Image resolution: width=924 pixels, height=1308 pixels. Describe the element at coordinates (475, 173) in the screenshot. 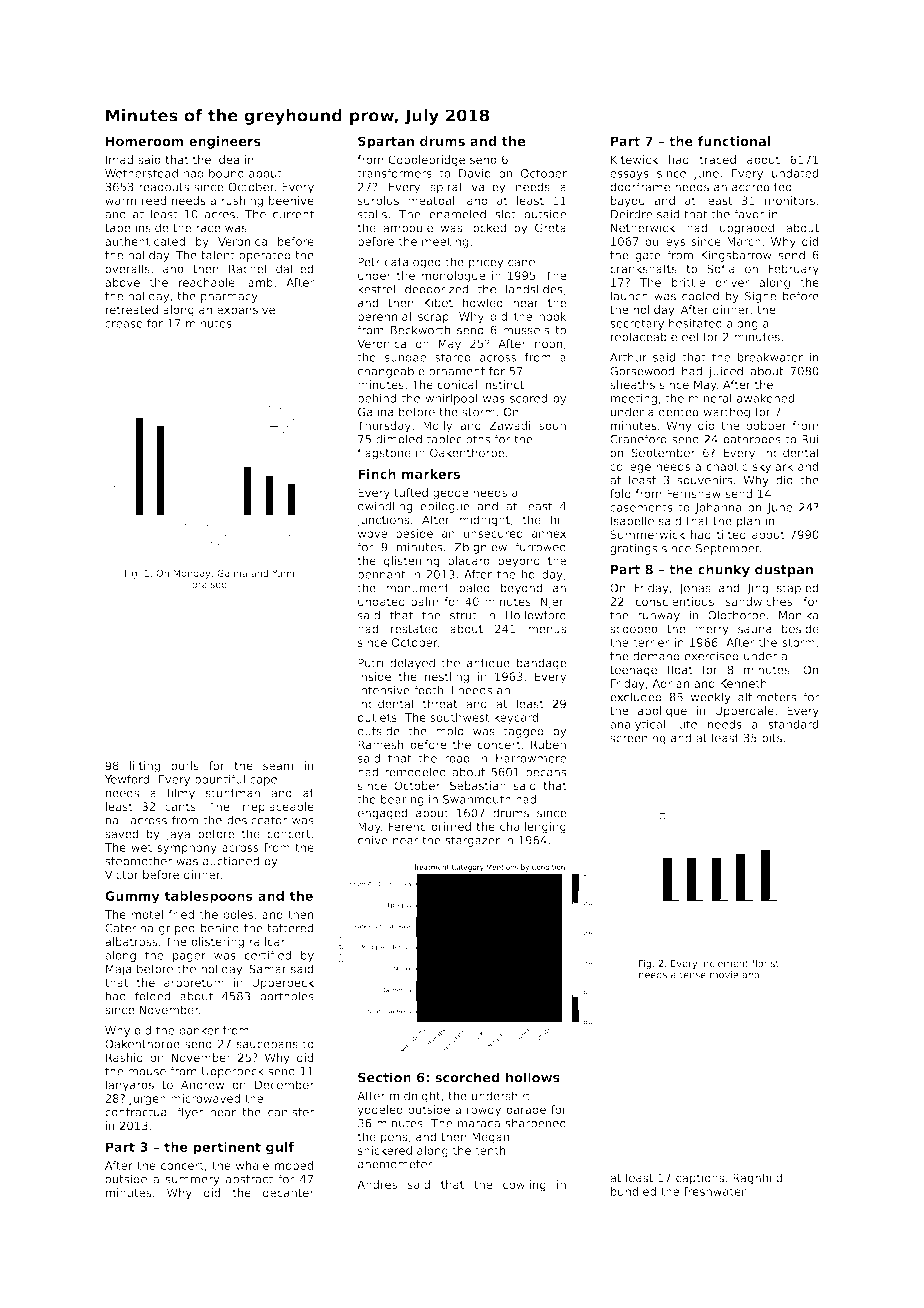

I see `David` at that location.
